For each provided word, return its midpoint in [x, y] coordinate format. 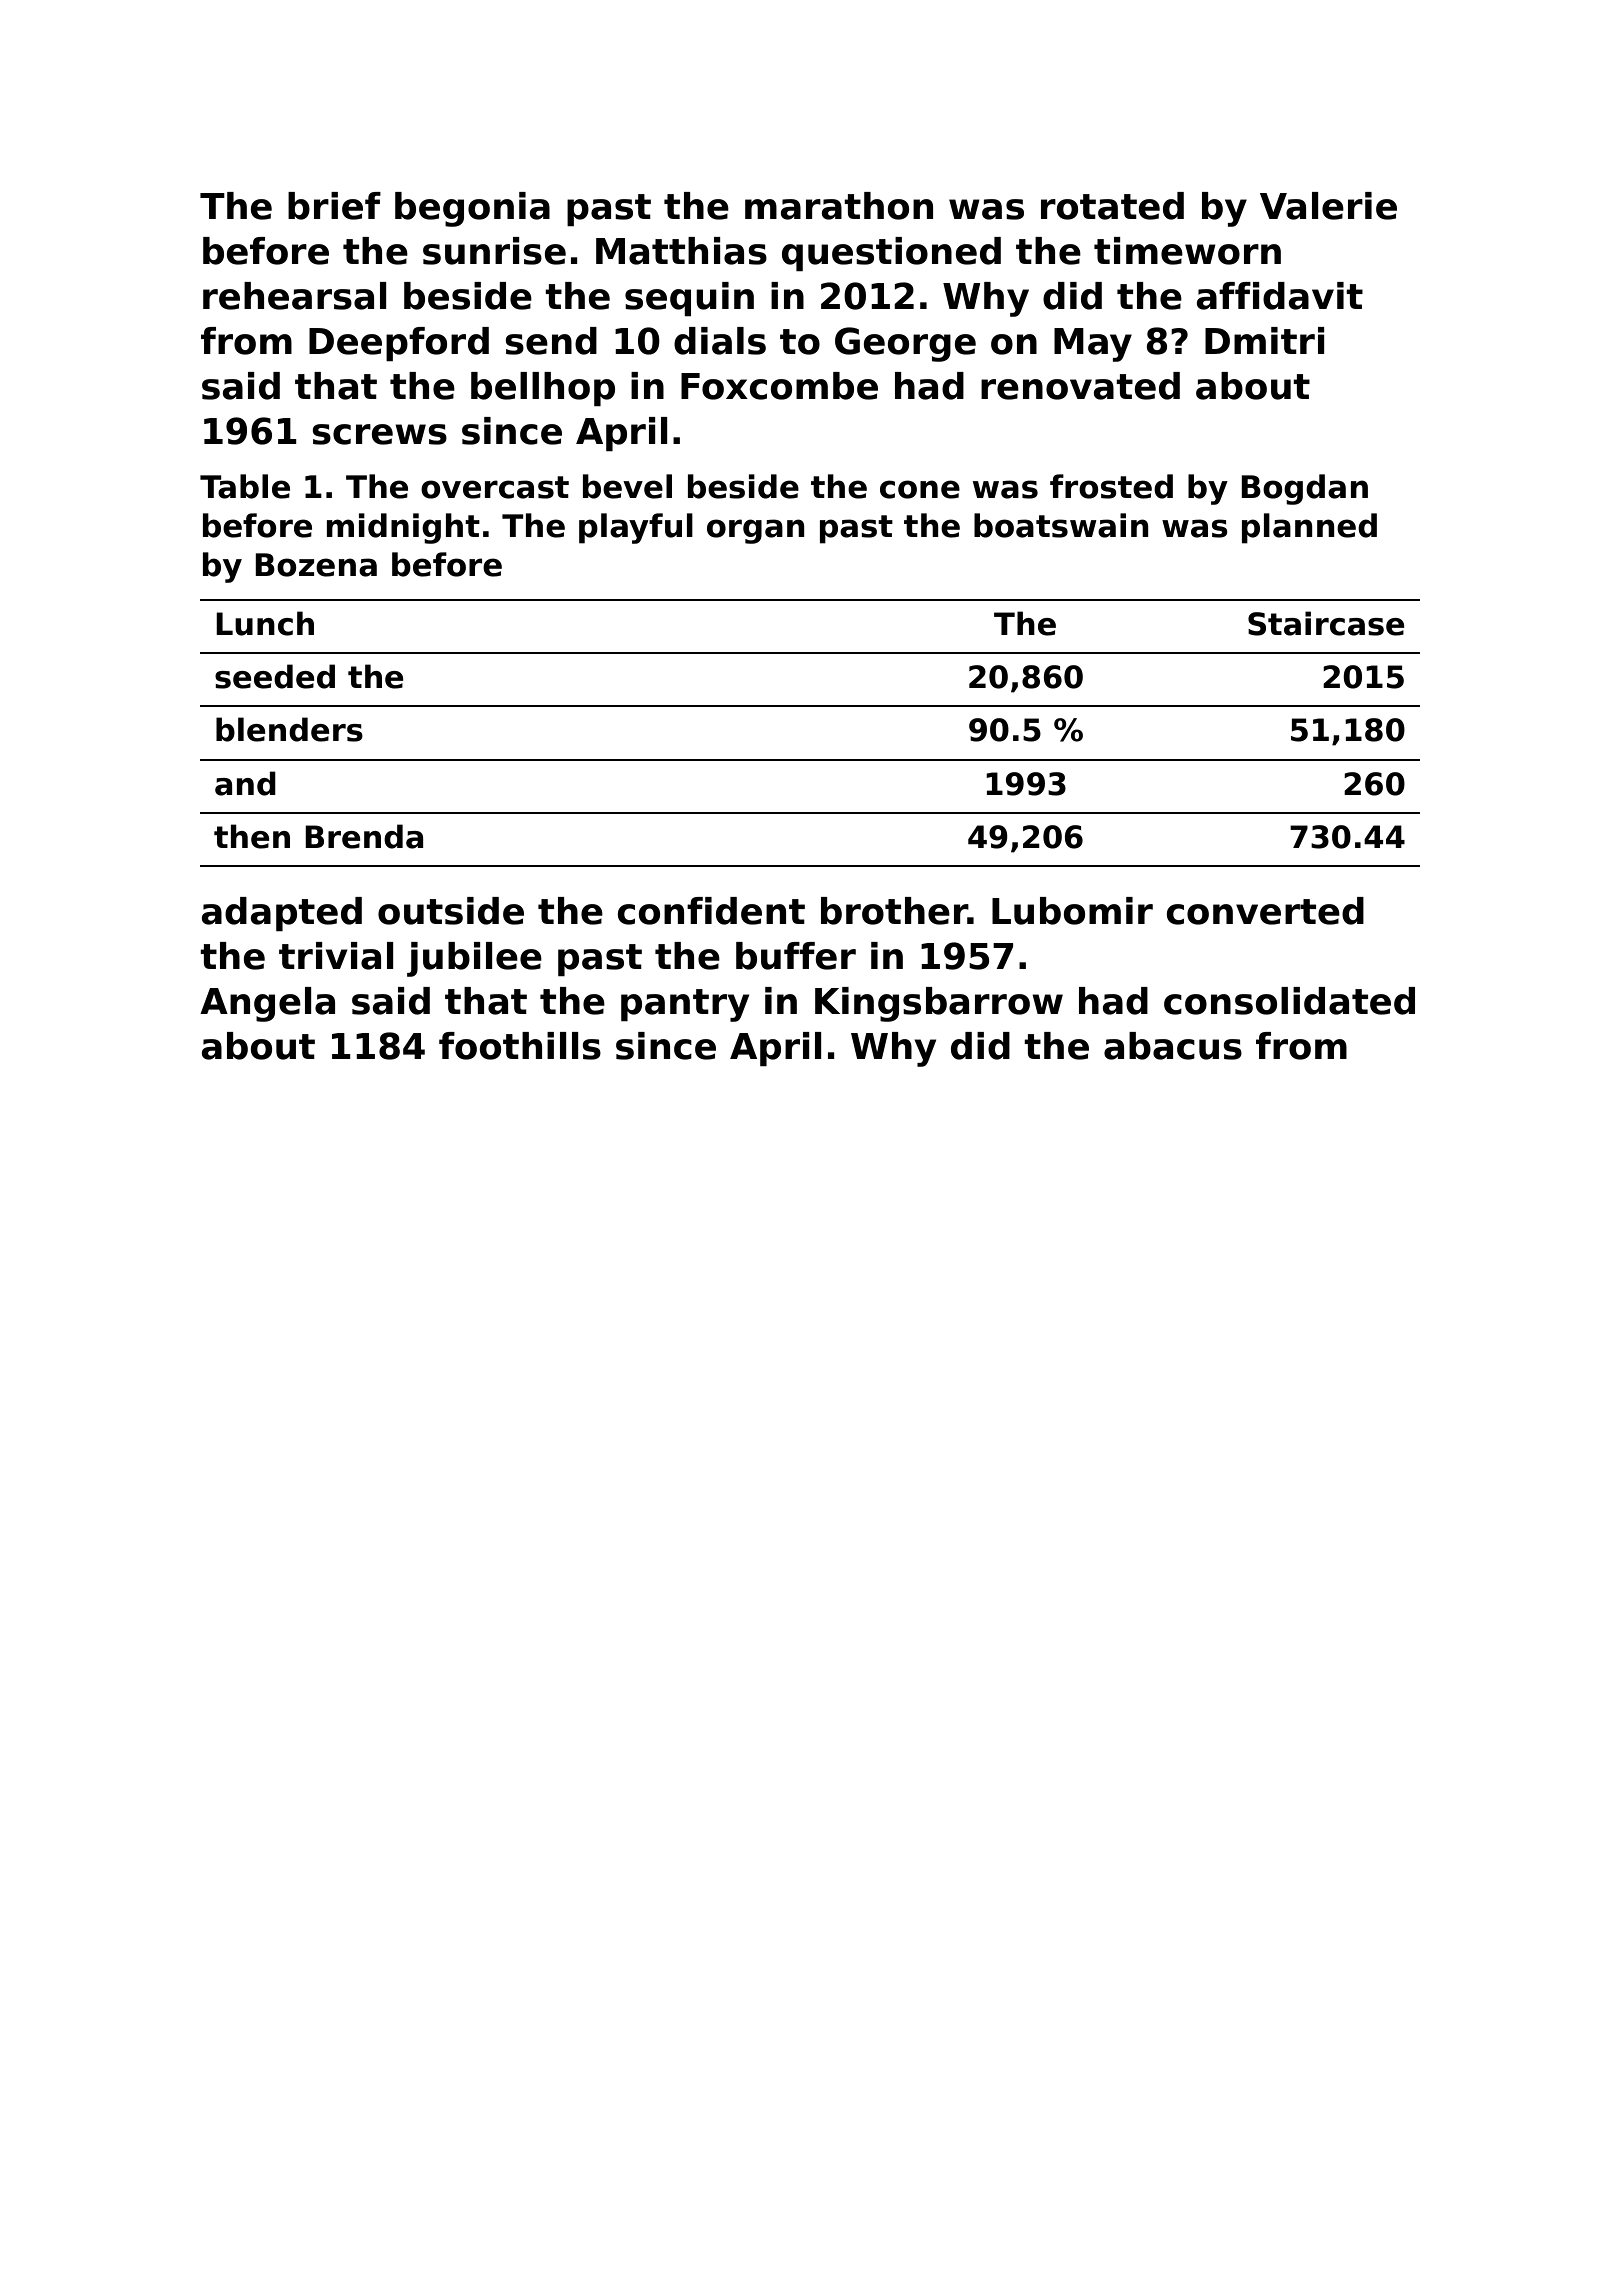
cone [920, 489]
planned [1309, 528]
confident [711, 911]
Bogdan [1304, 489]
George [905, 344]
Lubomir [1072, 911]
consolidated [1289, 1001]
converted [1265, 911]
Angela [267, 1004]
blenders [289, 729]
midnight [403, 528]
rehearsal [295, 296]
